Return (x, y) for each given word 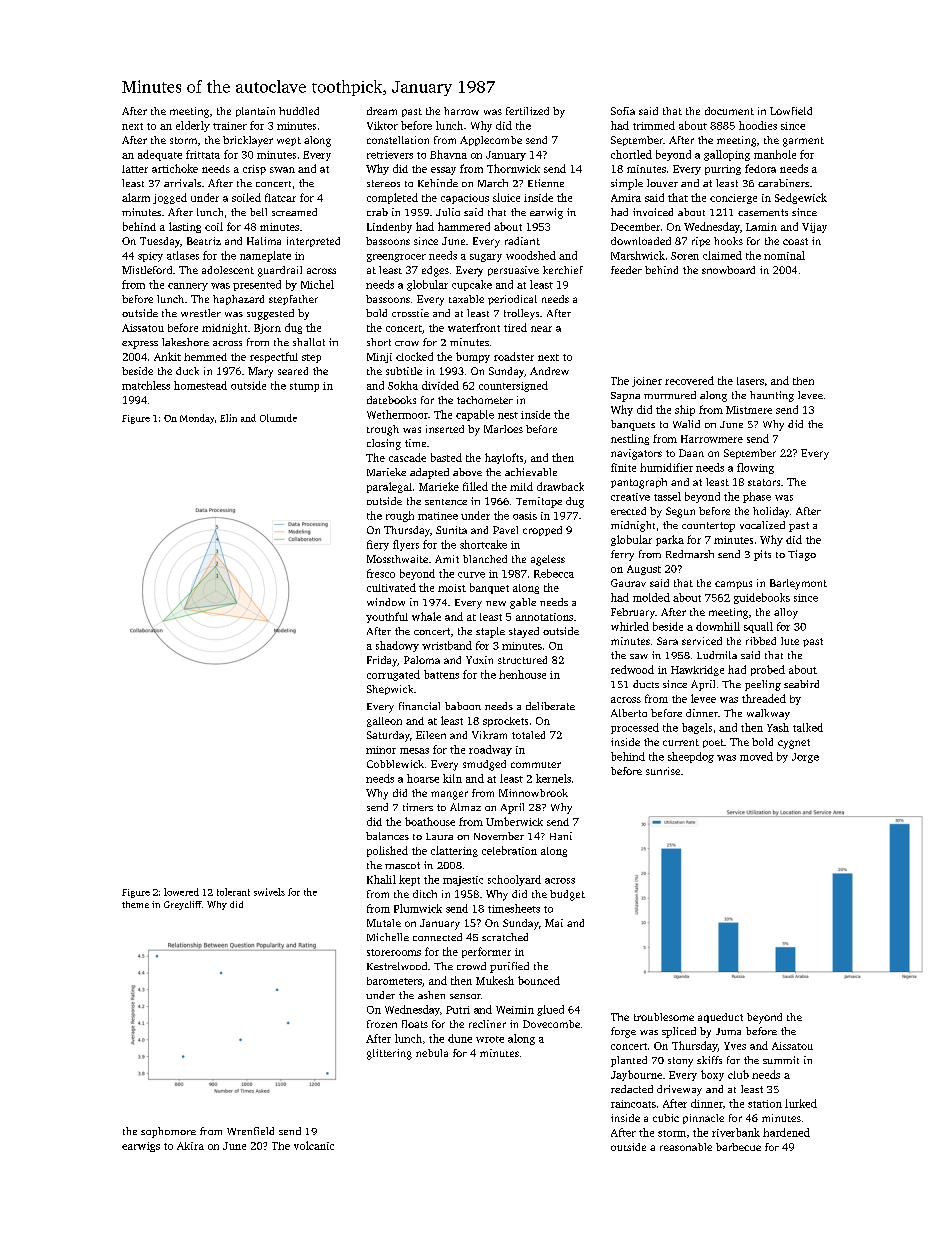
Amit (447, 559)
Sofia (623, 111)
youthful (387, 617)
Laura (439, 836)
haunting (772, 396)
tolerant (233, 892)
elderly (193, 126)
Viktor (382, 125)
